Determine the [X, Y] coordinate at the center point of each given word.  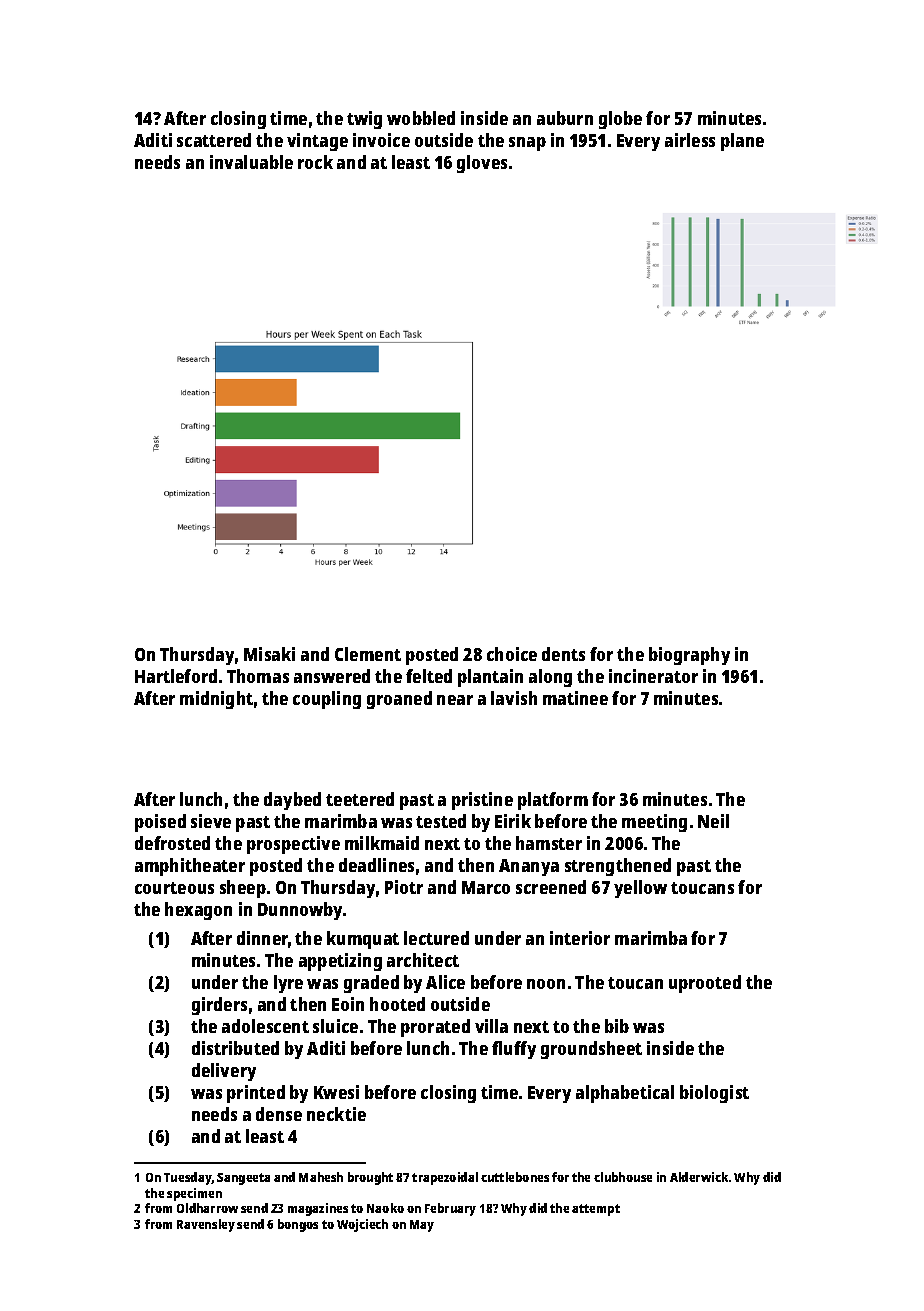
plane [742, 142]
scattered [214, 140]
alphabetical [625, 1094]
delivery [224, 1072]
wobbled [421, 118]
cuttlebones [515, 1177]
